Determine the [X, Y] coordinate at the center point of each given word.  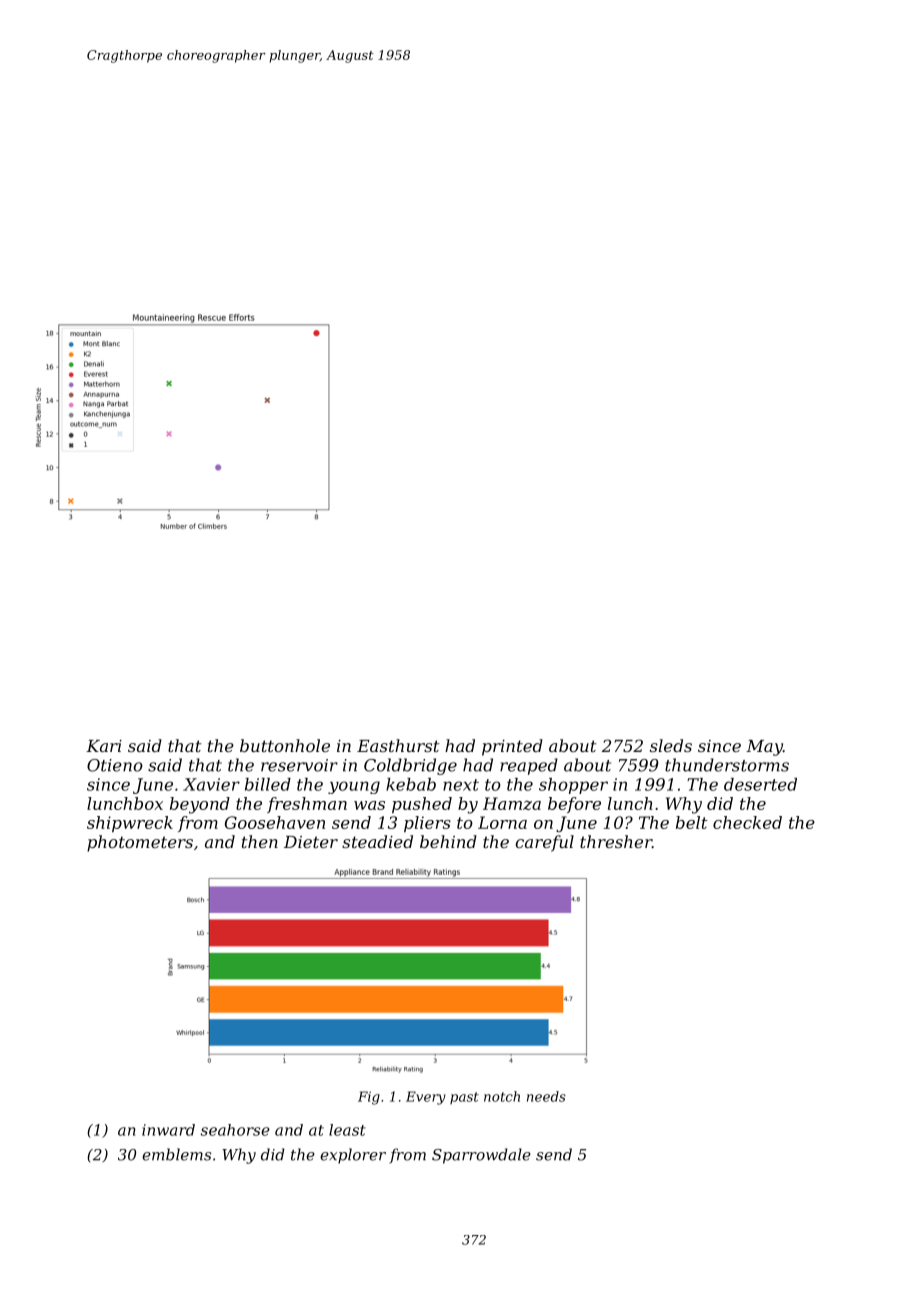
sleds [671, 745]
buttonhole [285, 745]
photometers [140, 843]
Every [426, 1098]
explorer [353, 1156]
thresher [616, 841]
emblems [176, 1154]
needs [546, 1096]
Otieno [115, 765]
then [260, 841]
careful [544, 843]
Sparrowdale [481, 1156]
